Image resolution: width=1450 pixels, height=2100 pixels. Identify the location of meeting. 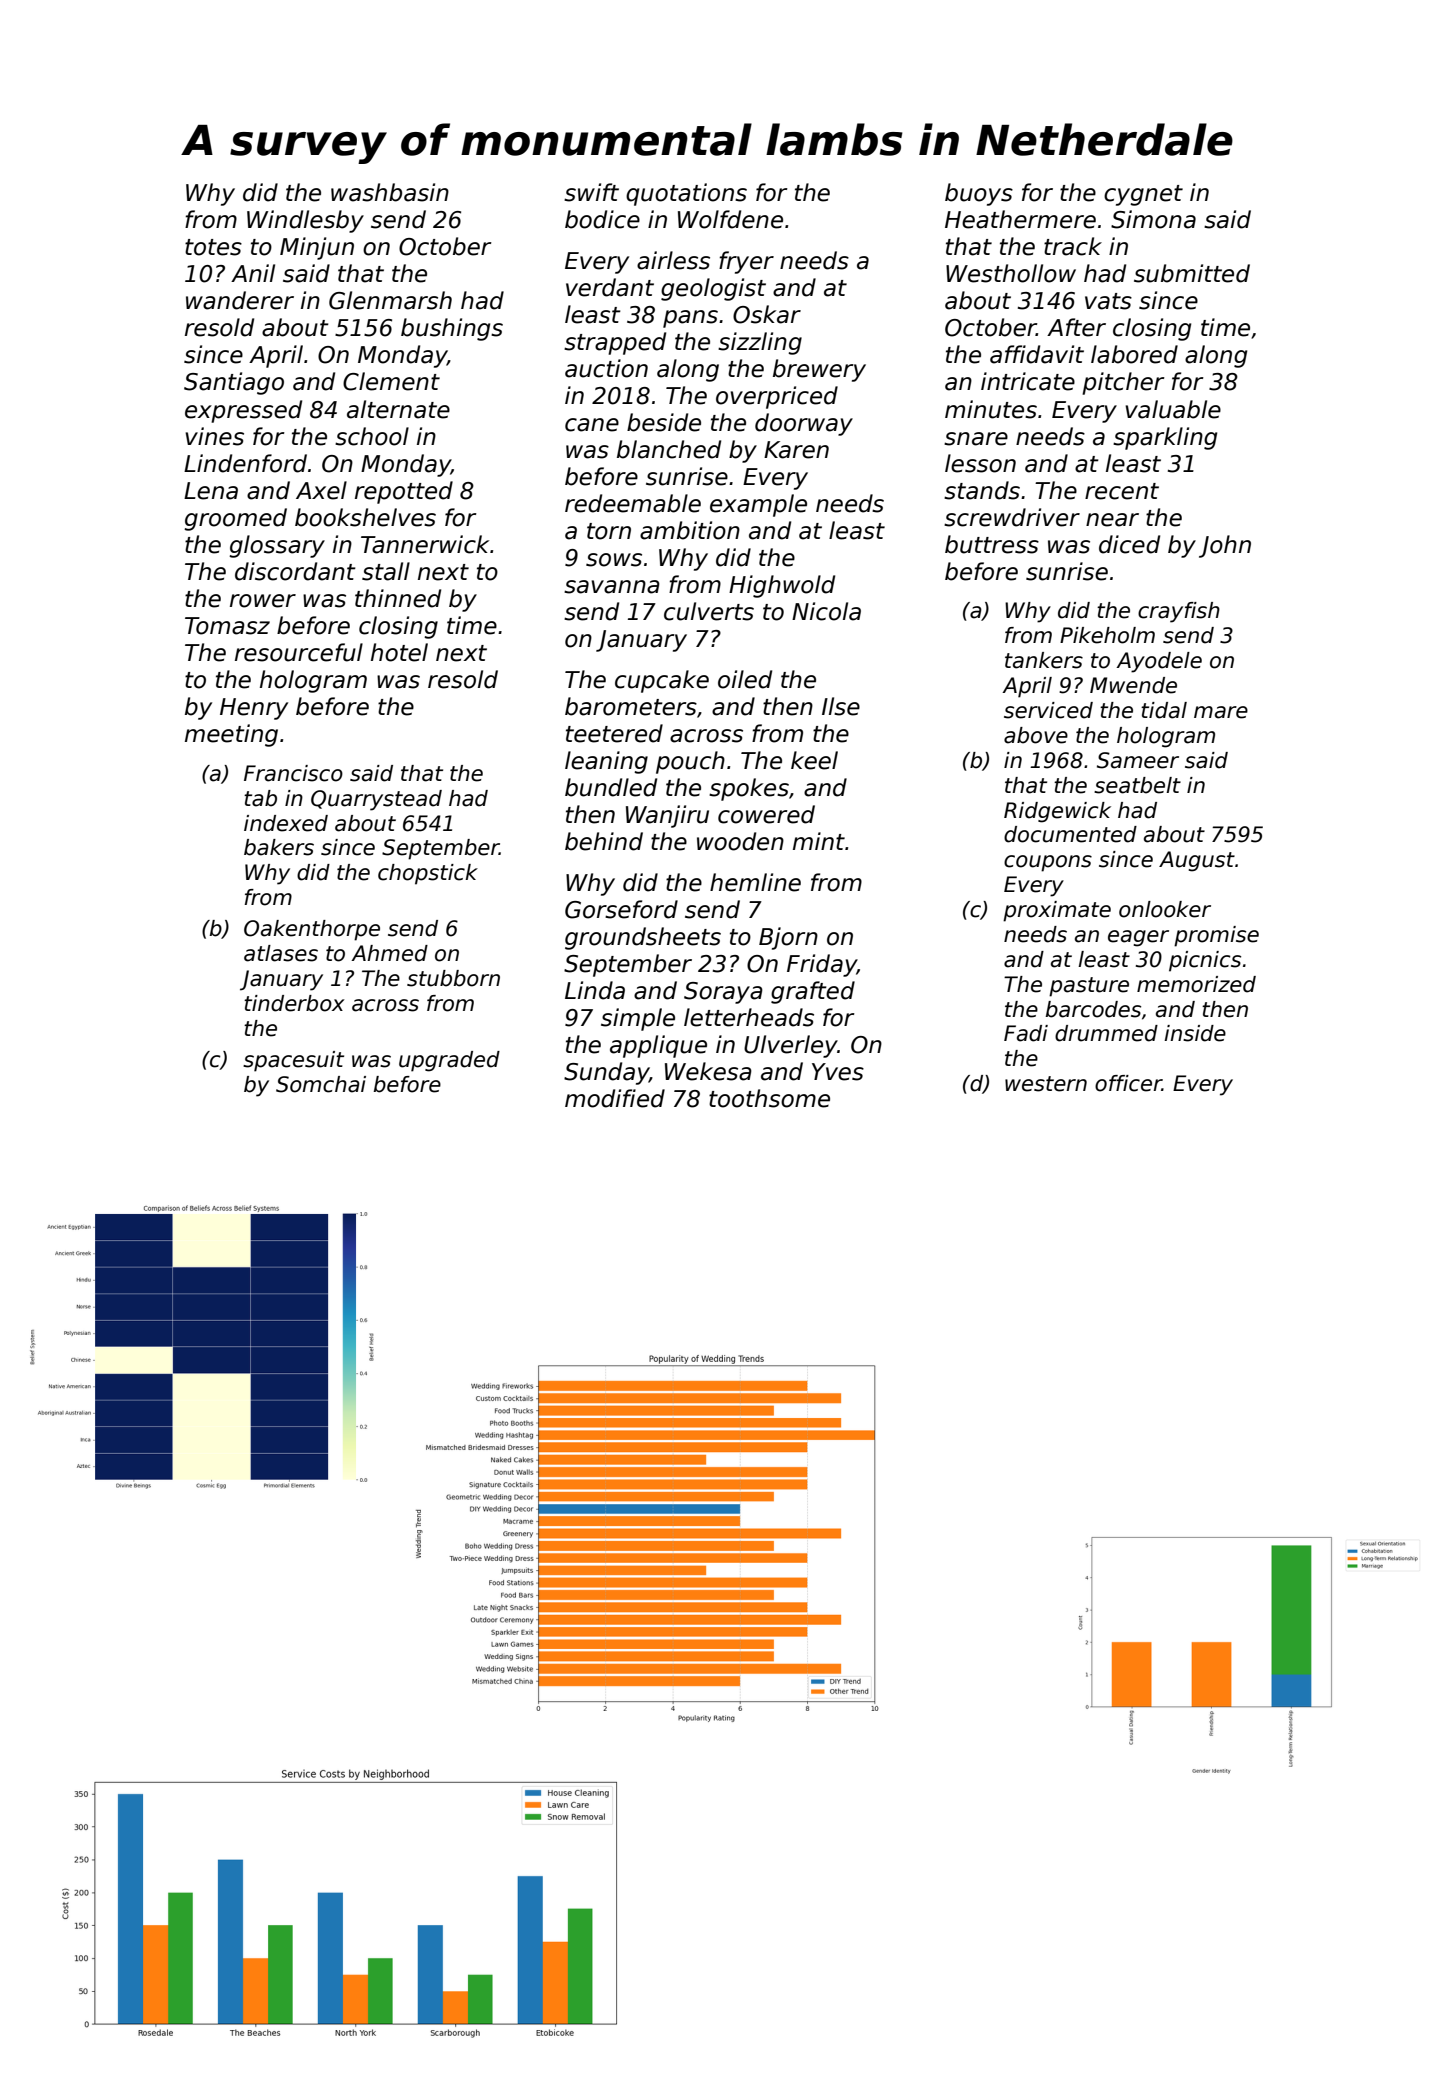
(231, 735).
